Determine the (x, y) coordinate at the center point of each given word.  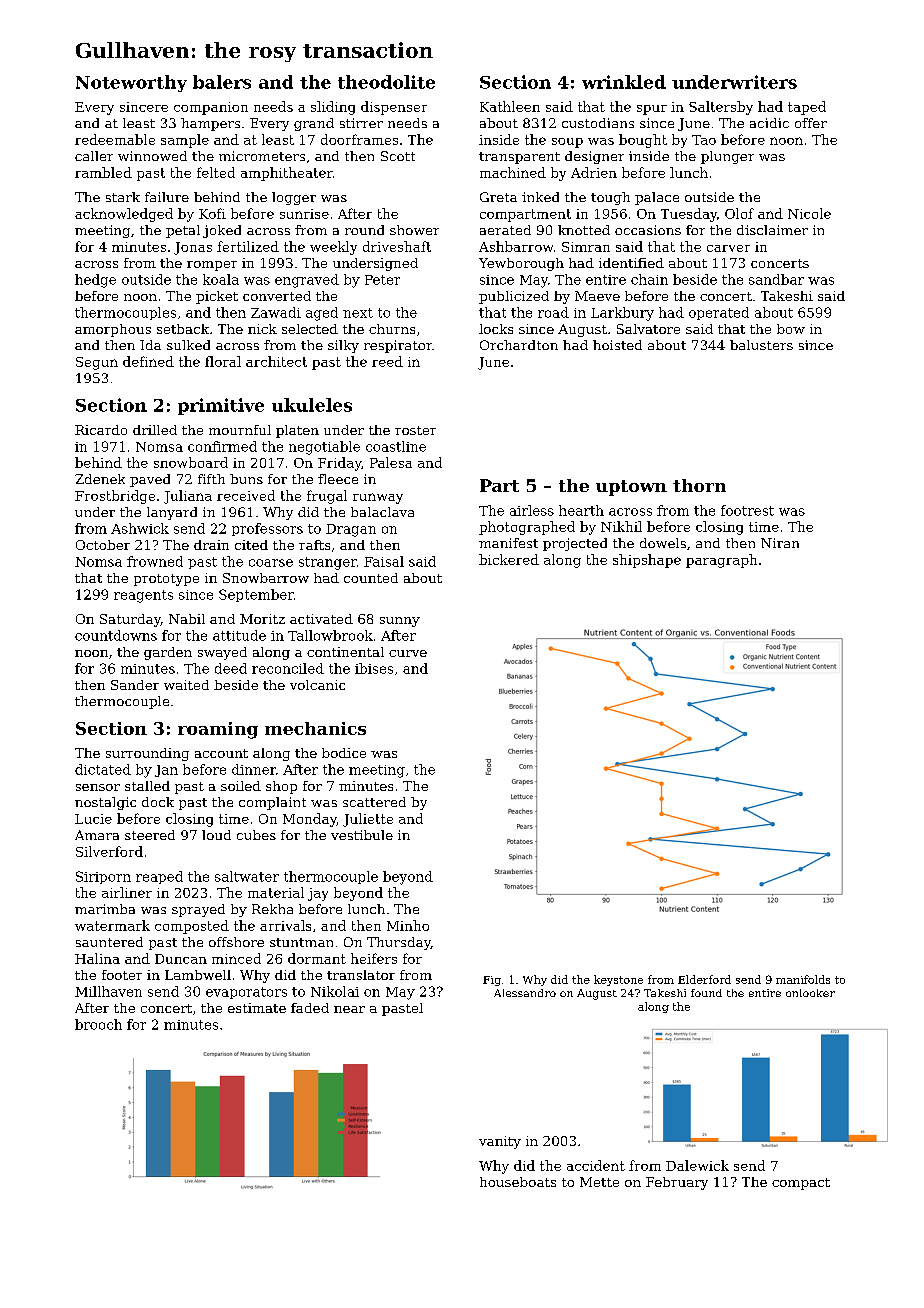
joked (222, 231)
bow (791, 329)
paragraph (721, 561)
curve (408, 653)
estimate (257, 1008)
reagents (143, 596)
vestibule (362, 835)
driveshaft (397, 246)
